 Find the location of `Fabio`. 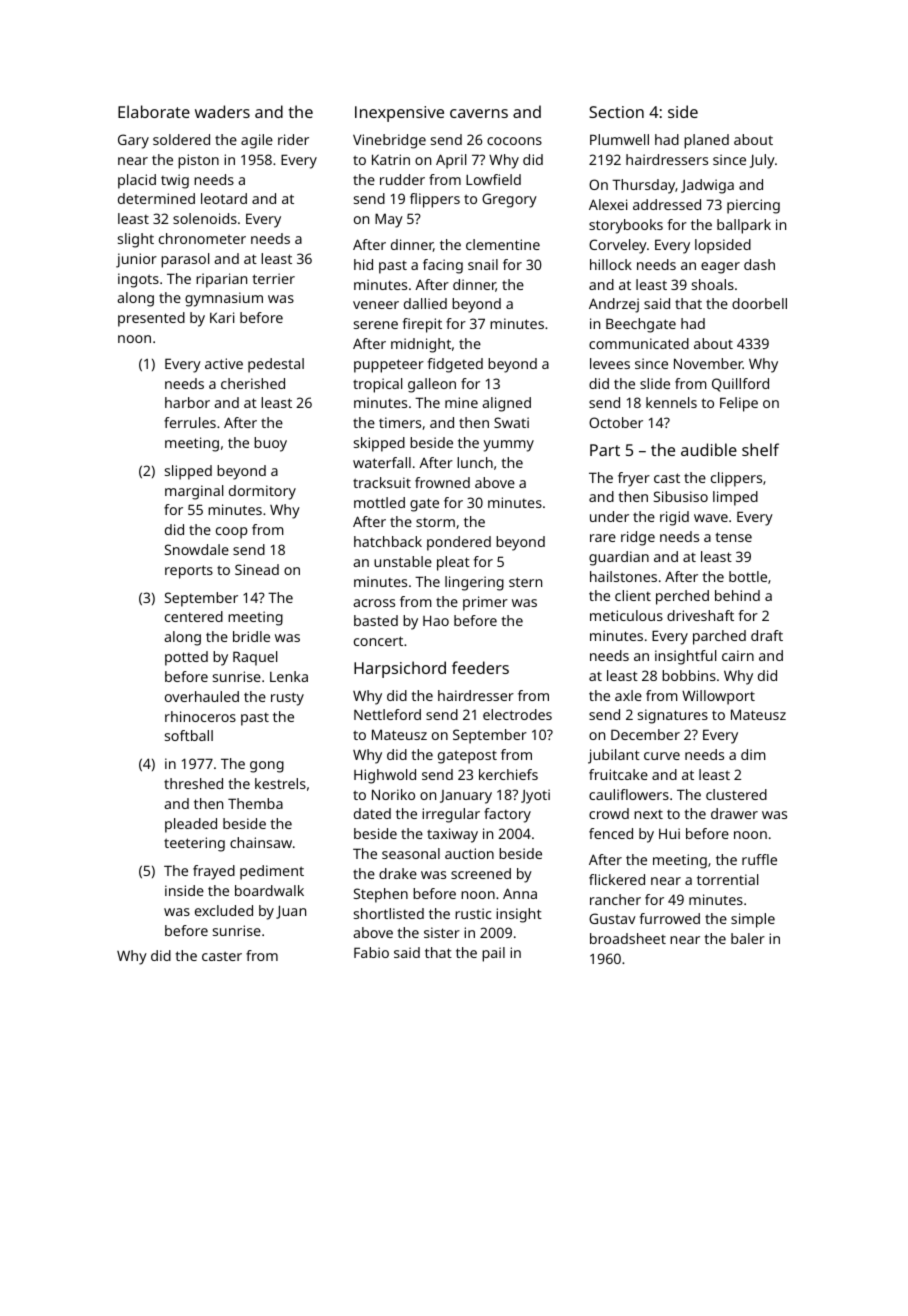

Fabio is located at coordinates (371, 952).
